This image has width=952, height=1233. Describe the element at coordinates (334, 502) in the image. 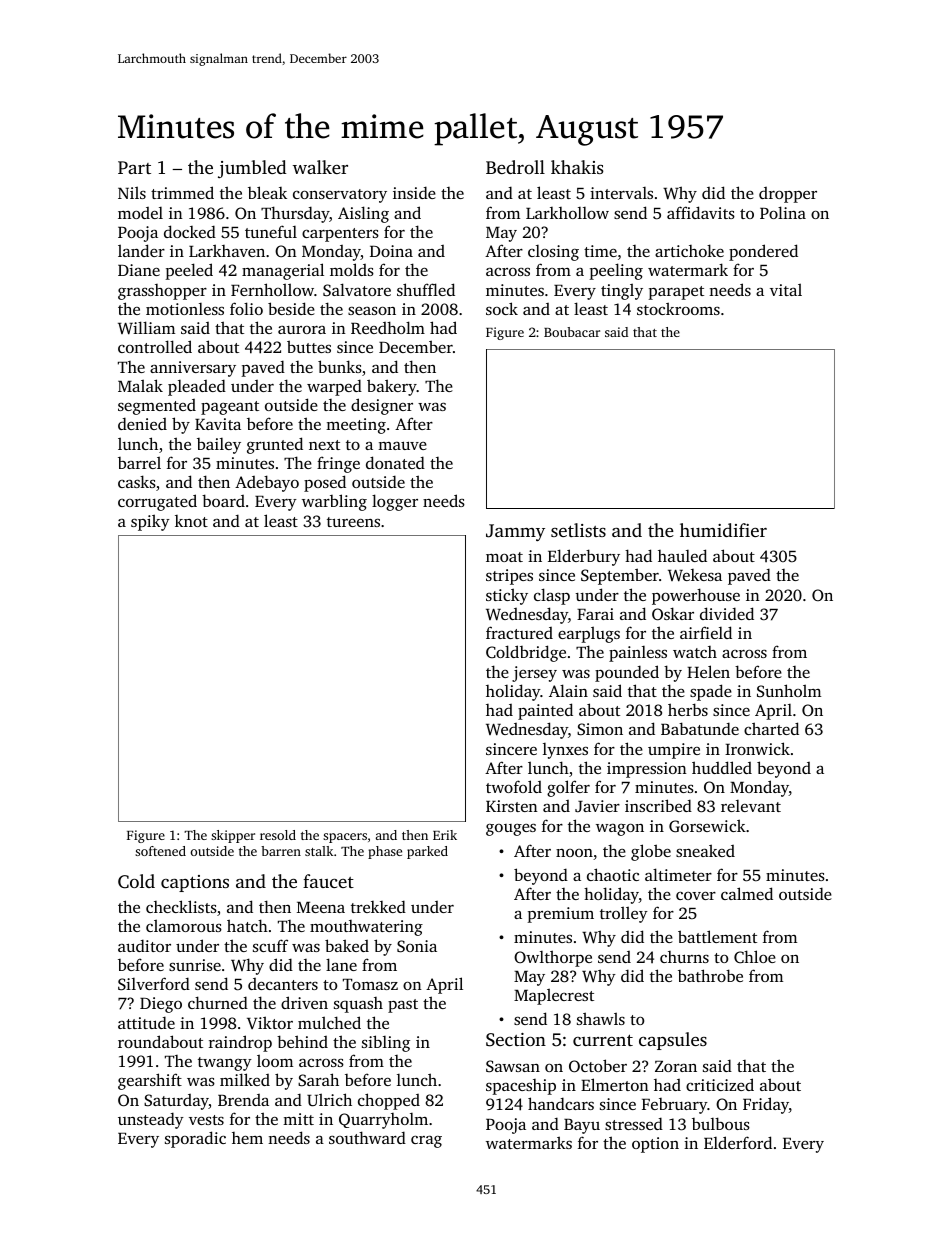

I see `warbling` at that location.
